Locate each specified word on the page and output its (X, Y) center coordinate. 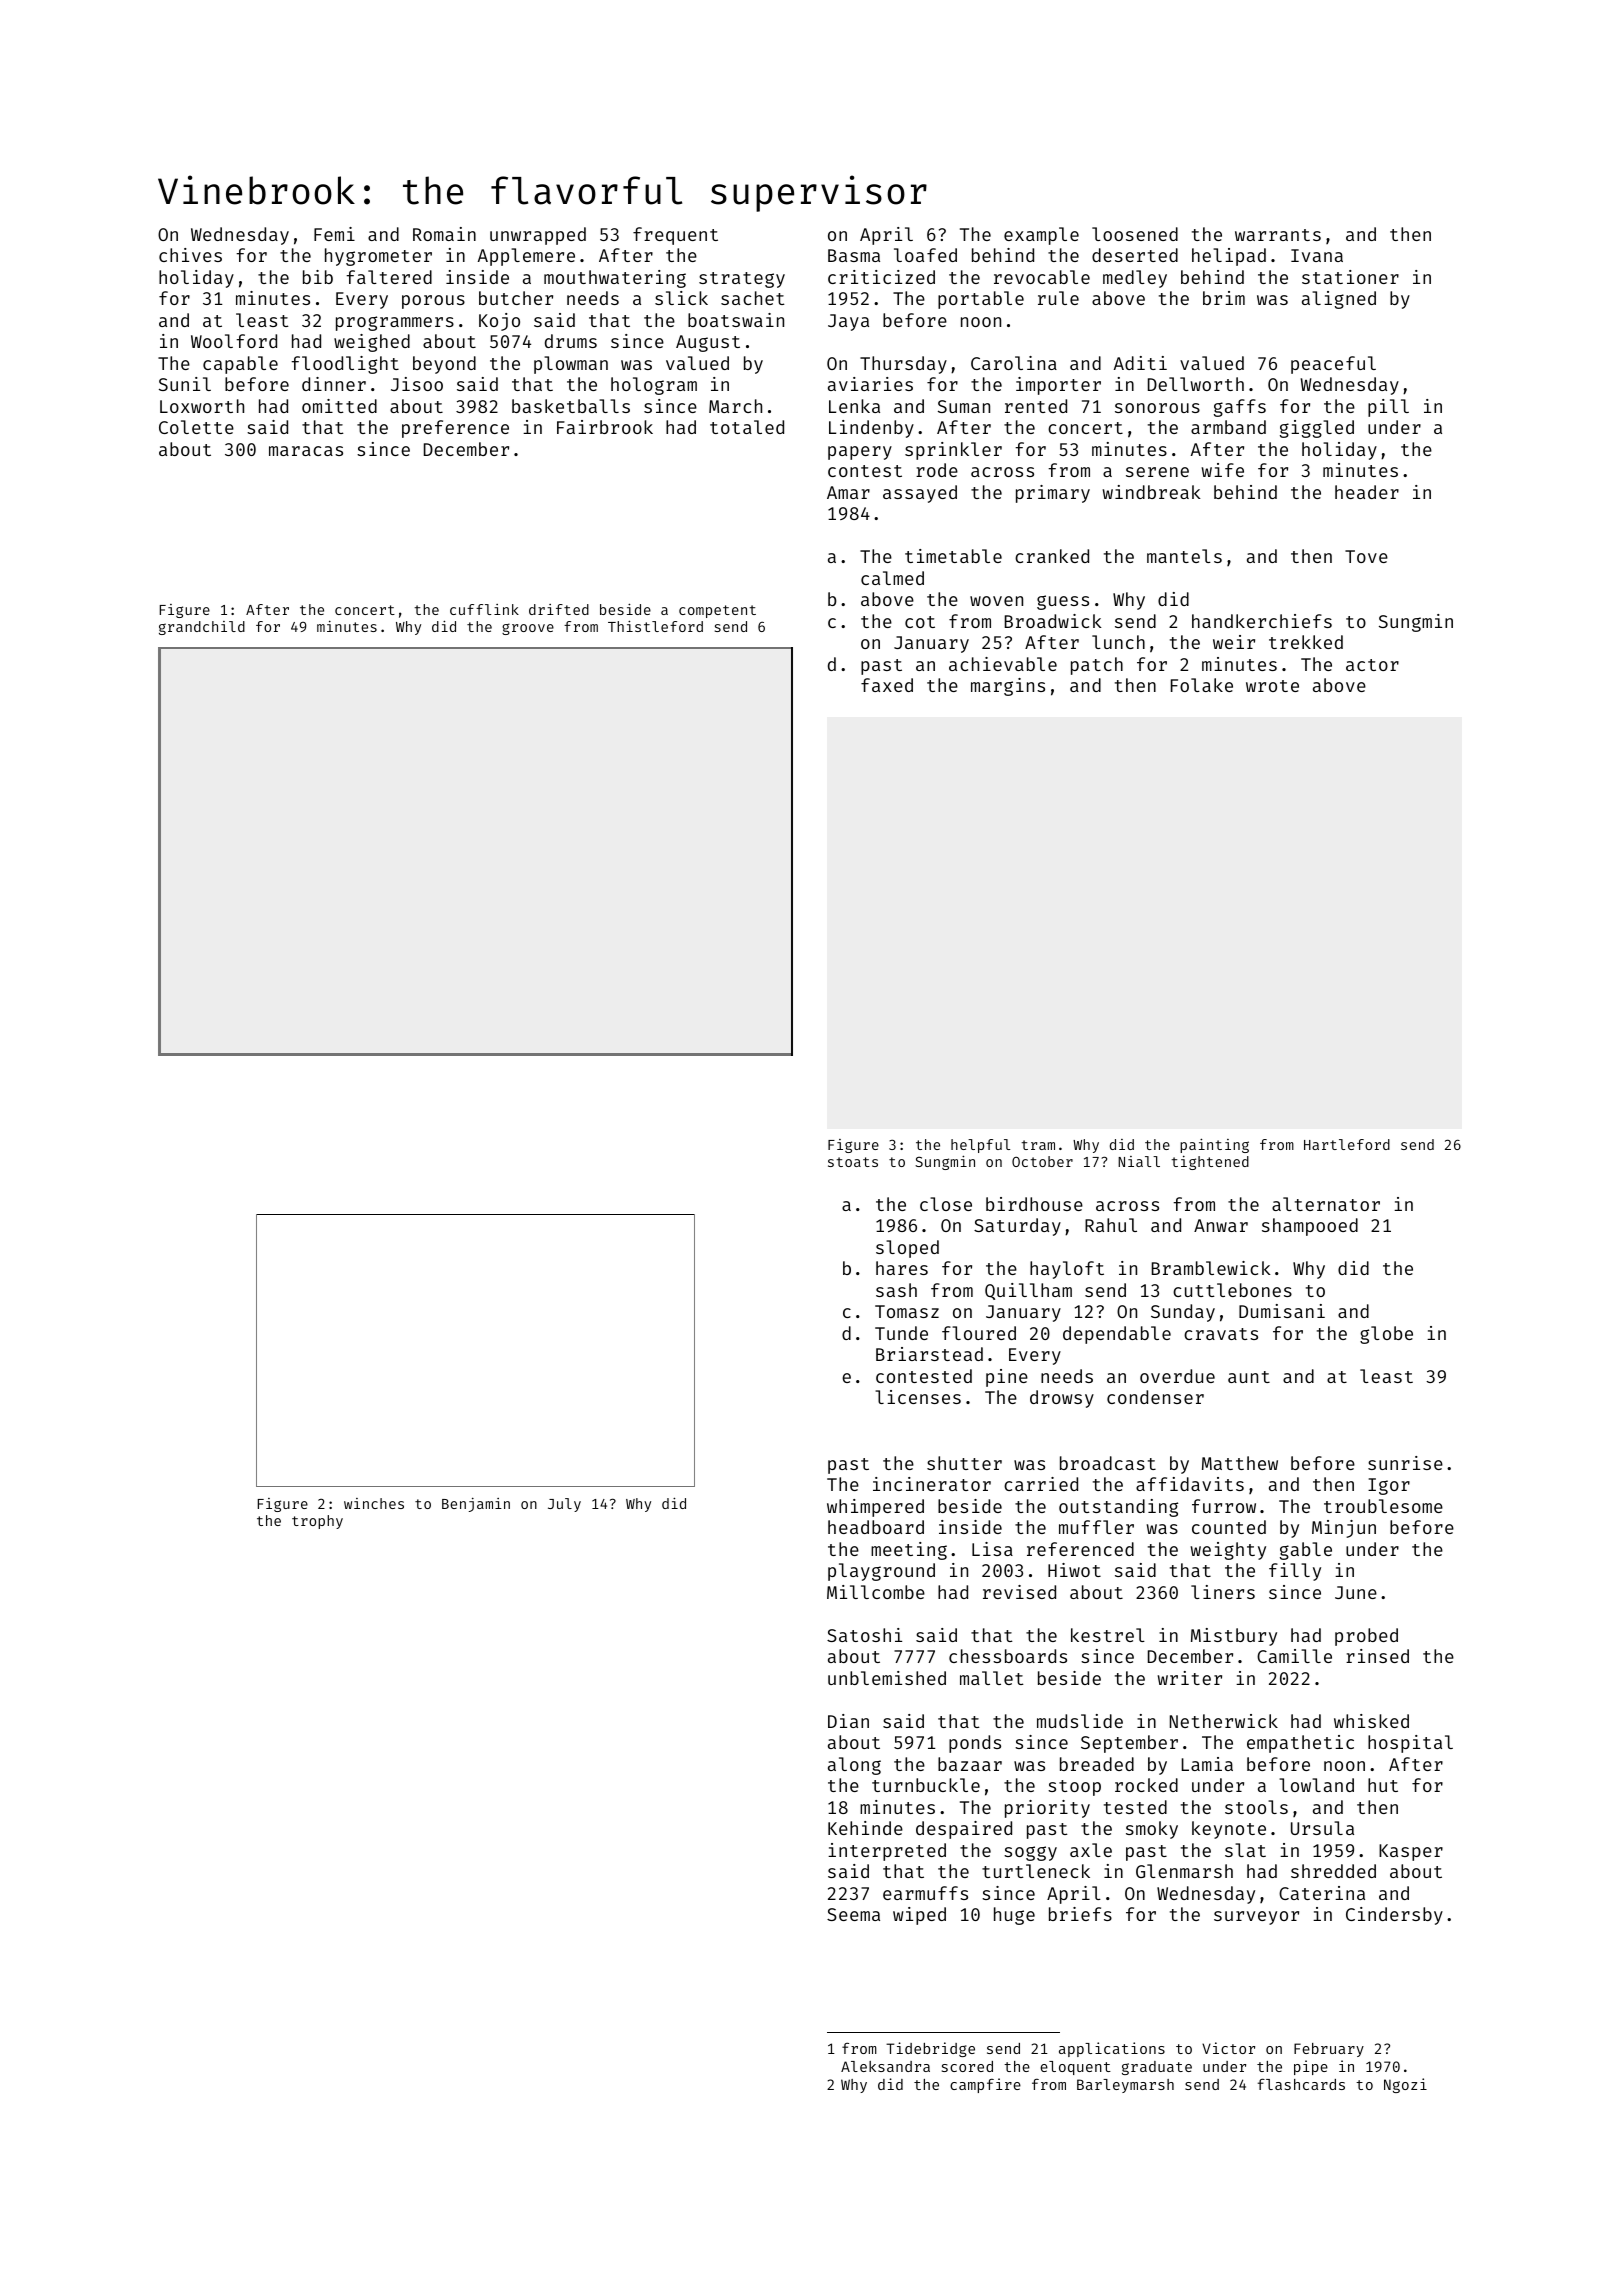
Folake (1202, 685)
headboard (876, 1527)
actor (1372, 665)
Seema (853, 1914)
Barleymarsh (1125, 2086)
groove (528, 629)
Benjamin (476, 1504)
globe (1386, 1335)
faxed (887, 685)
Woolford (234, 341)
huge (1014, 1916)
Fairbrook (605, 427)
